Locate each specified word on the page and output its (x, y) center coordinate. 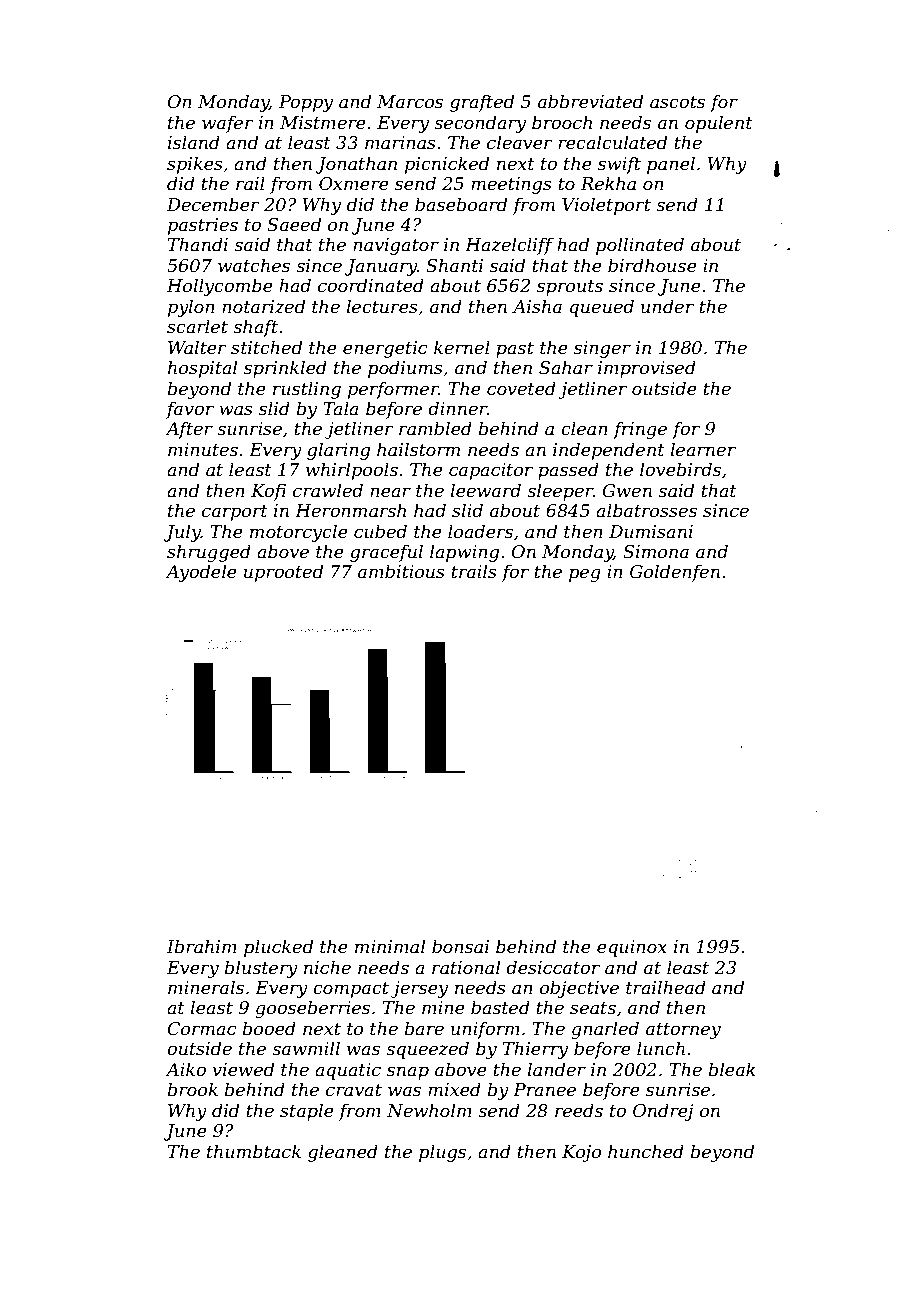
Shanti (454, 265)
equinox (632, 948)
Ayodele (201, 573)
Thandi (198, 244)
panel (671, 165)
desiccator (553, 967)
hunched (646, 1151)
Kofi (268, 492)
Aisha (537, 306)
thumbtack (254, 1151)
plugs (442, 1153)
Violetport (606, 206)
